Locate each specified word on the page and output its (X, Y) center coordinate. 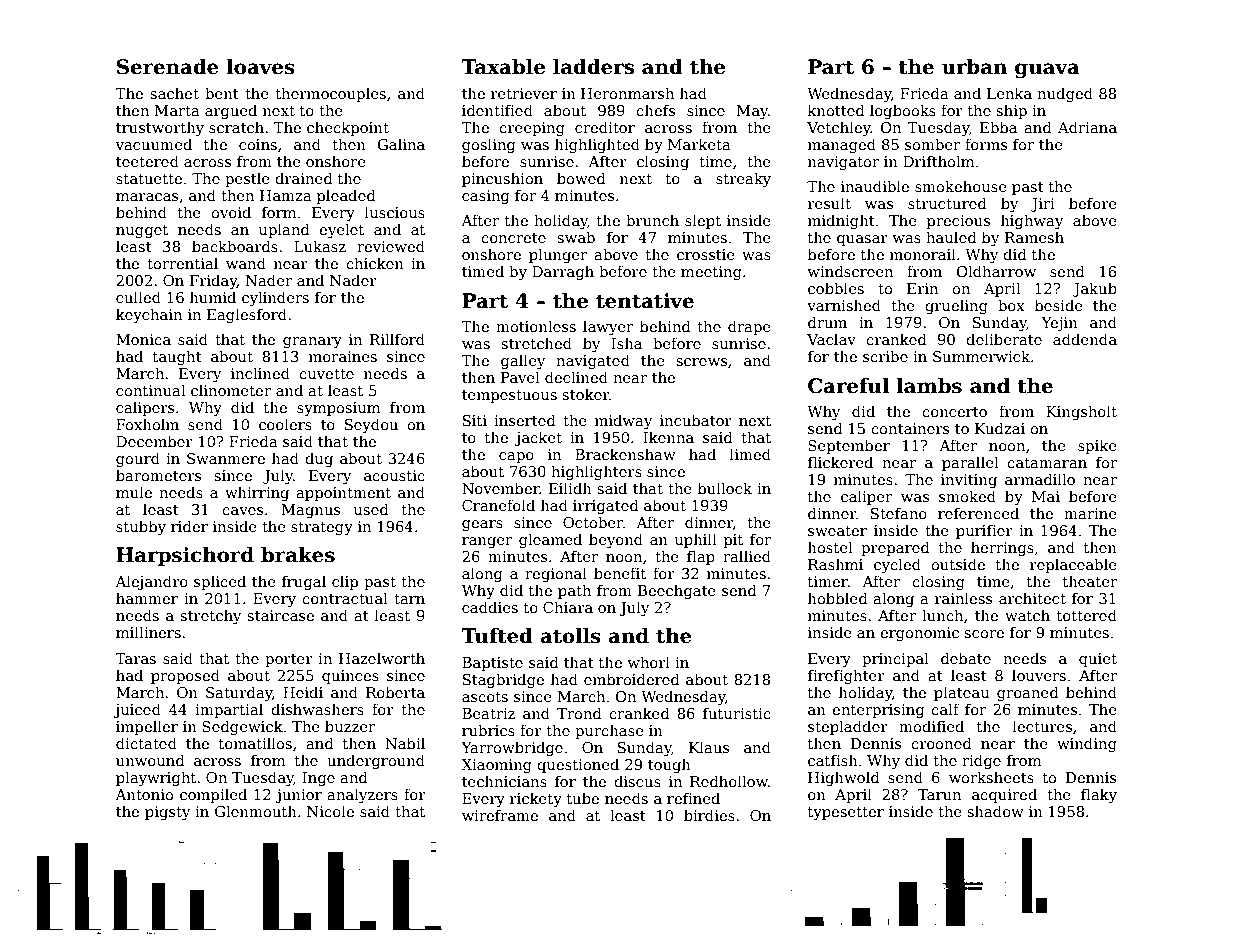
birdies (709, 815)
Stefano (899, 513)
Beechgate (677, 591)
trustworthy (160, 128)
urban (974, 67)
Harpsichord (185, 556)
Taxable (503, 67)
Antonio (144, 794)
